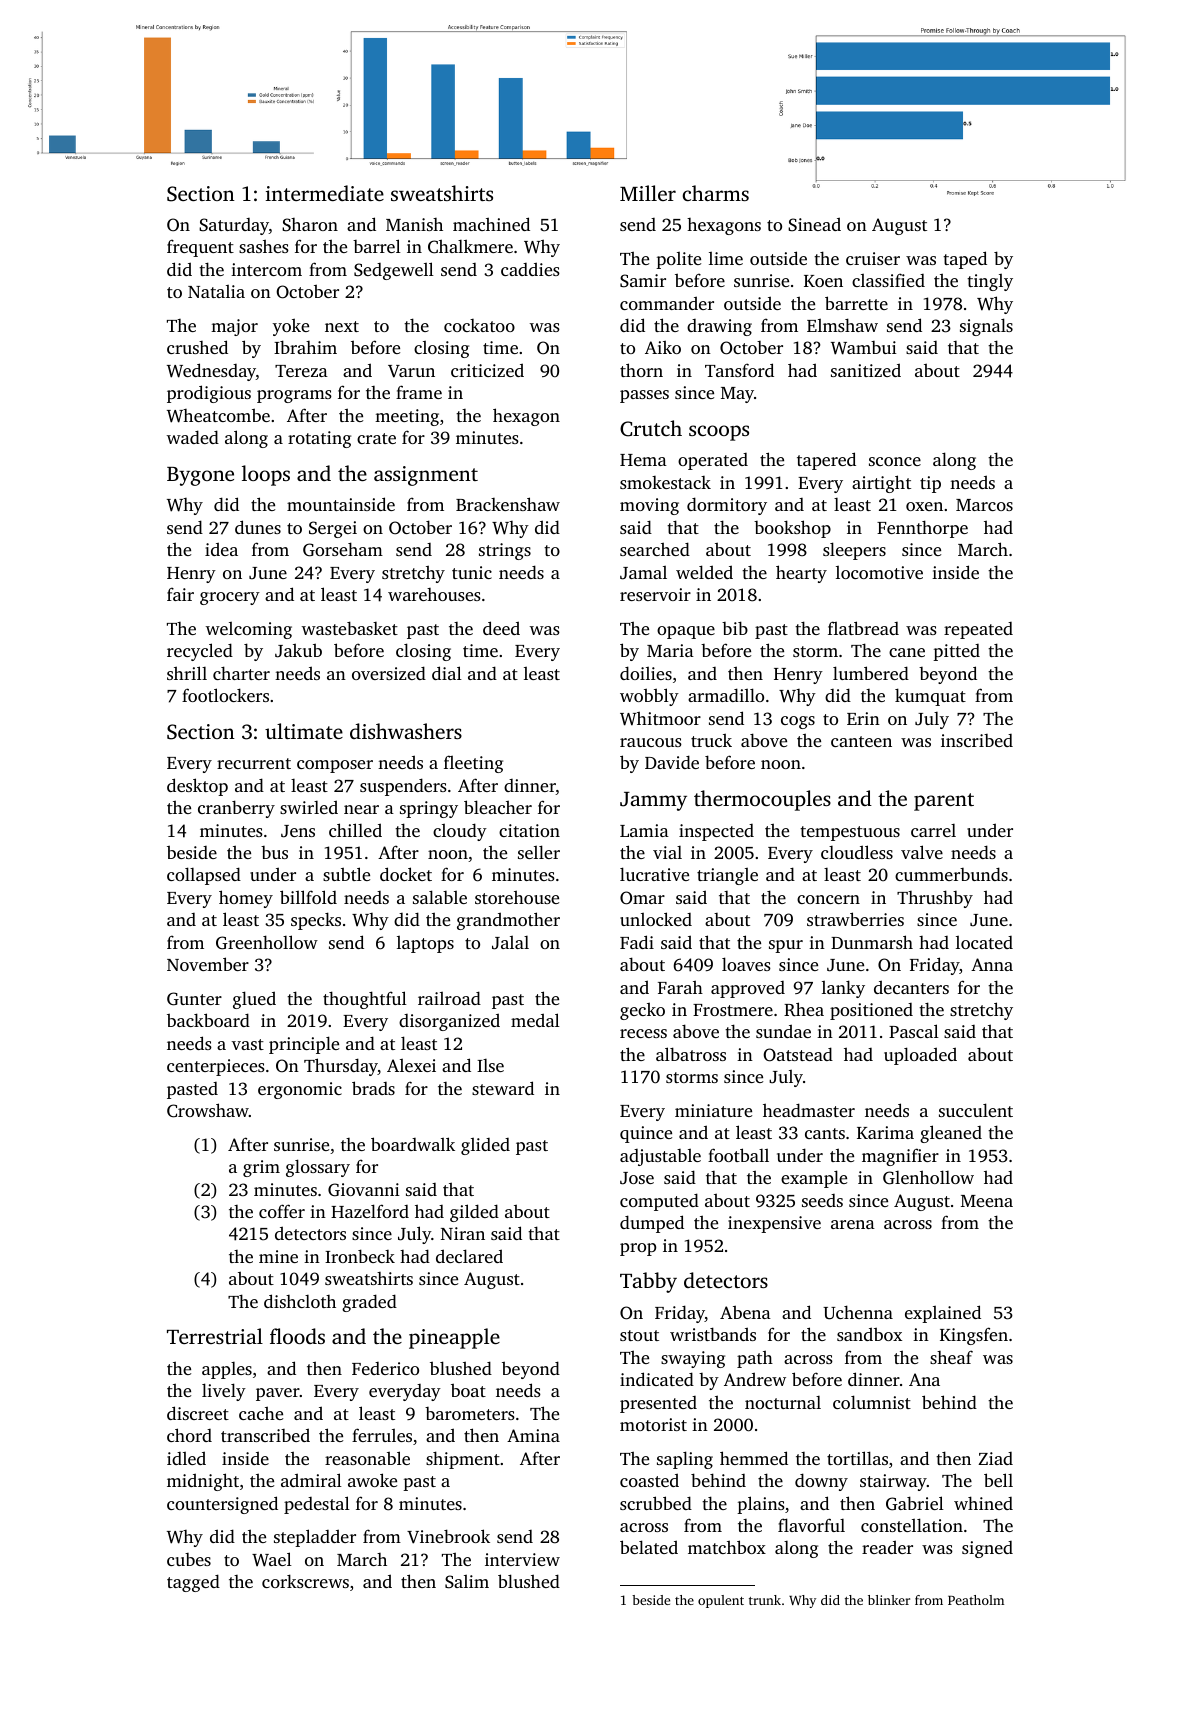 This screenshot has height=1710, width=1180. I want to click on sheaf, so click(951, 1357).
